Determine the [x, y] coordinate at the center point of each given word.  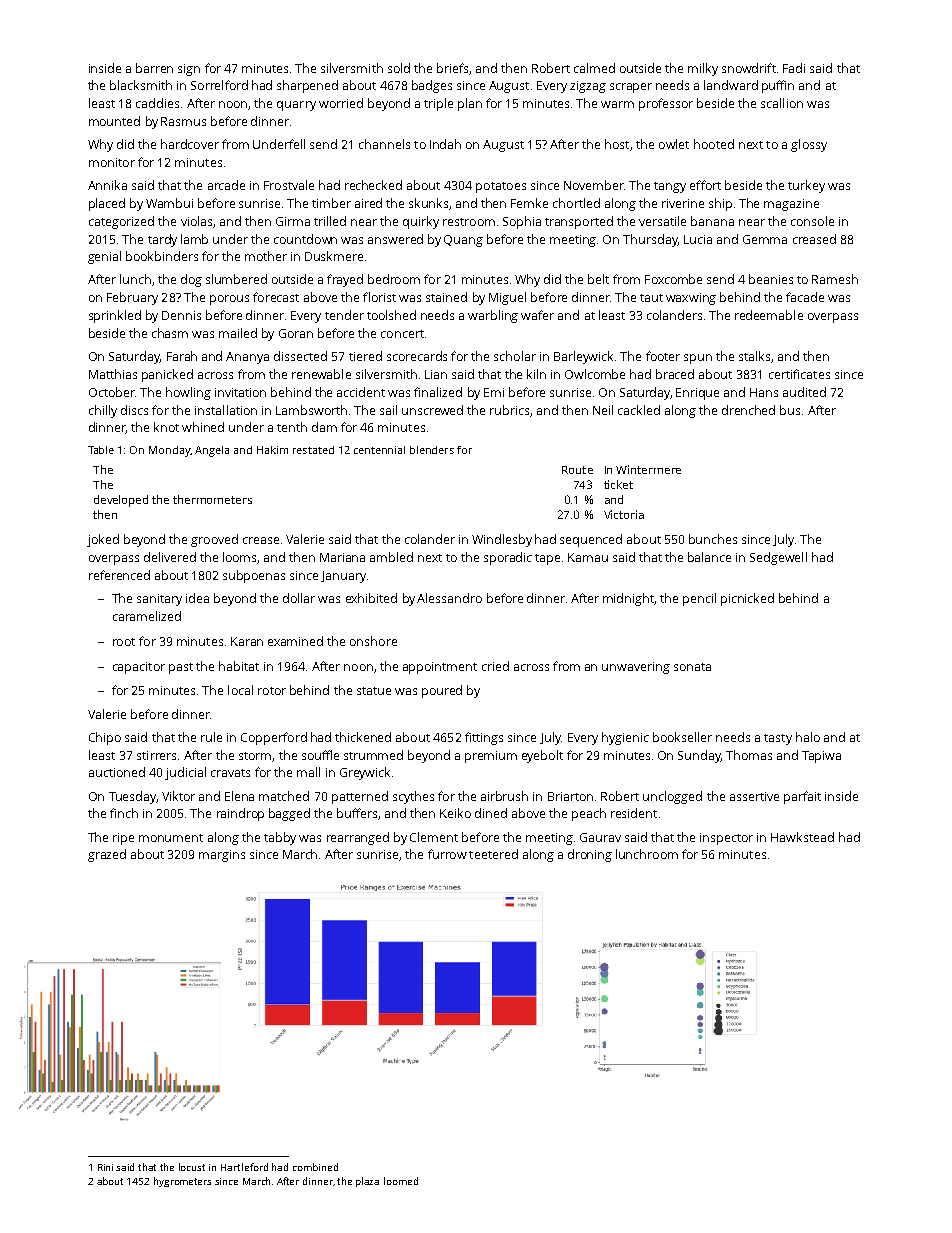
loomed [401, 1181]
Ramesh [835, 279]
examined [295, 641]
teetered [493, 854]
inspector [726, 839]
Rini [105, 1167]
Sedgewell [778, 558]
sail [388, 410]
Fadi [794, 68]
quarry [296, 106]
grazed [107, 855]
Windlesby [502, 540]
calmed [594, 68]
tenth [292, 427]
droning [590, 855]
